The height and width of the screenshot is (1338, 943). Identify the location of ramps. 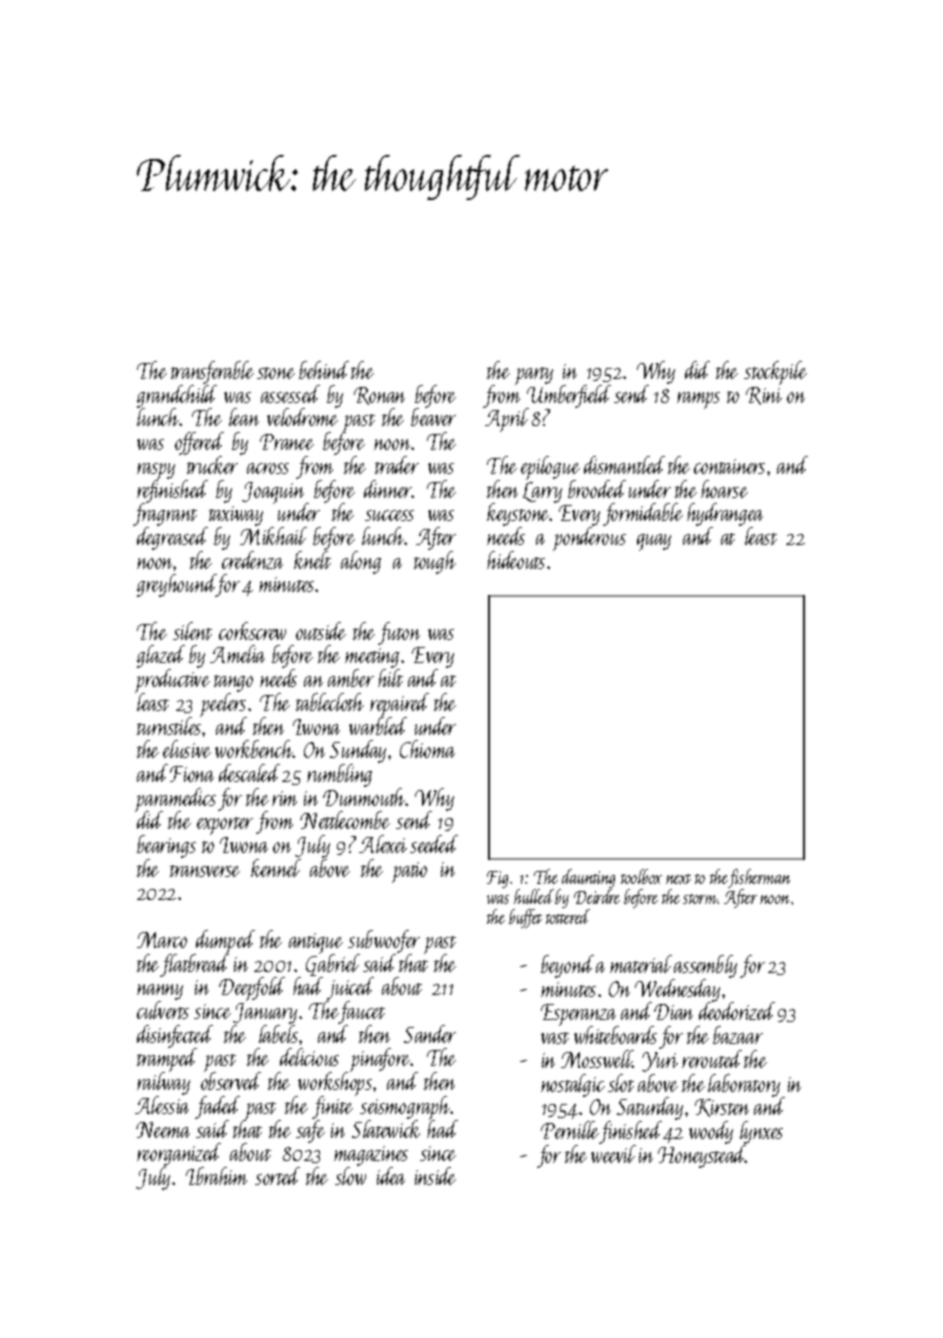
(698, 400).
